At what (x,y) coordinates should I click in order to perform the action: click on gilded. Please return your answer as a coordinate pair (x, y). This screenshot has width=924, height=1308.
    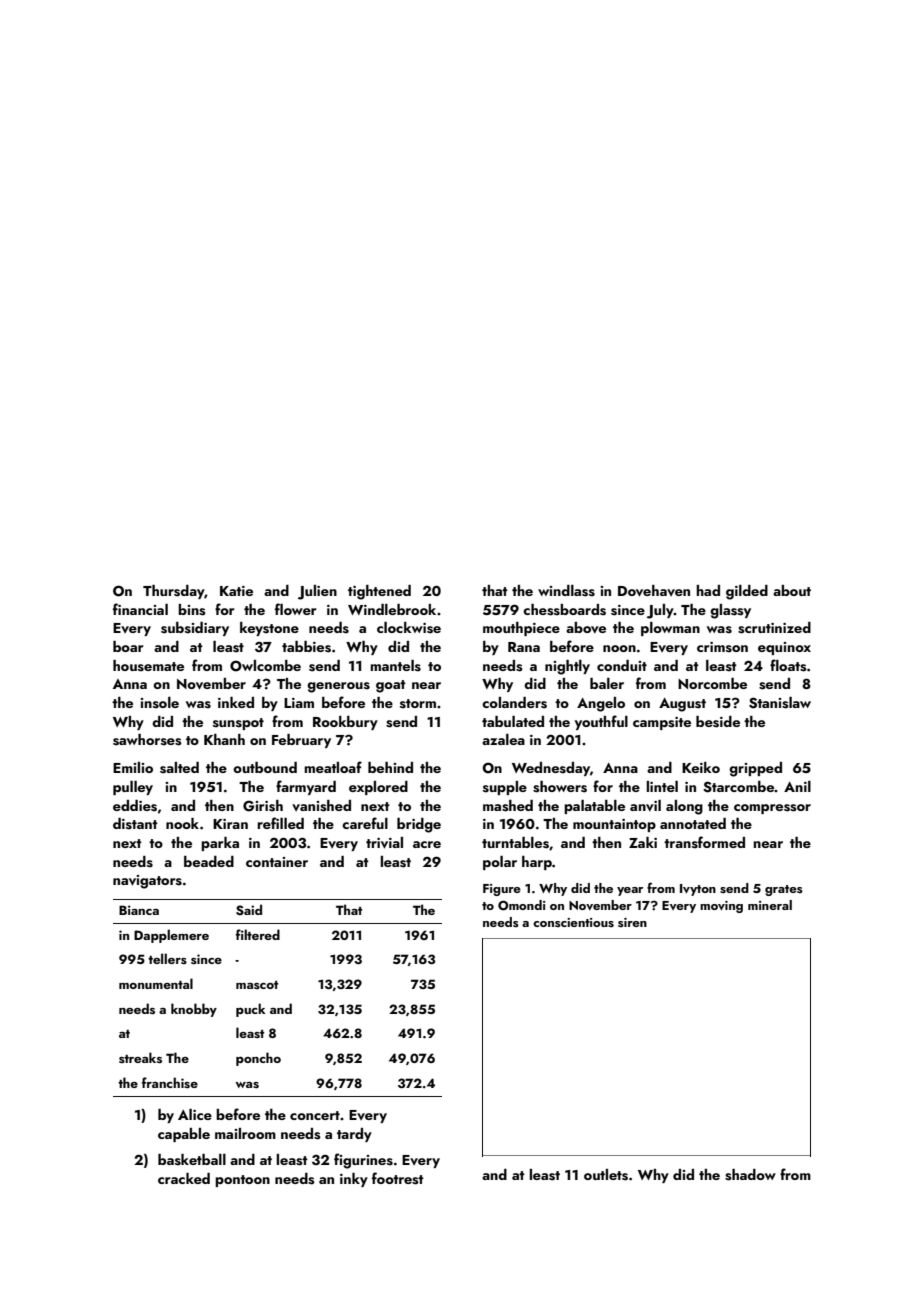
    Looking at the image, I should click on (747, 592).
